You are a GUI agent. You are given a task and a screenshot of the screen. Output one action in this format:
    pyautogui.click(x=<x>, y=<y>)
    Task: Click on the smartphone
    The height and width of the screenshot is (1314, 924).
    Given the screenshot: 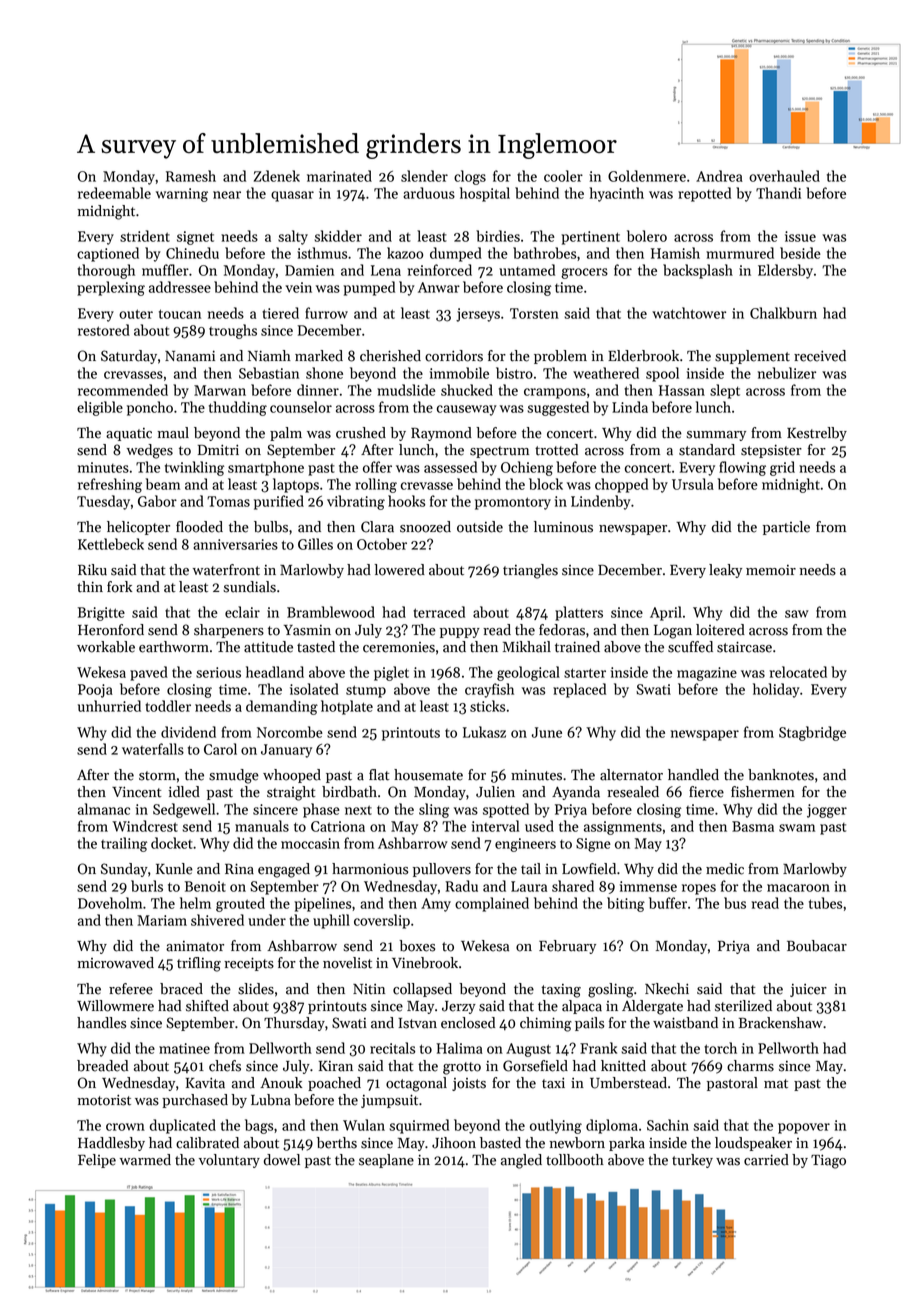 What is the action you would take?
    pyautogui.click(x=266, y=468)
